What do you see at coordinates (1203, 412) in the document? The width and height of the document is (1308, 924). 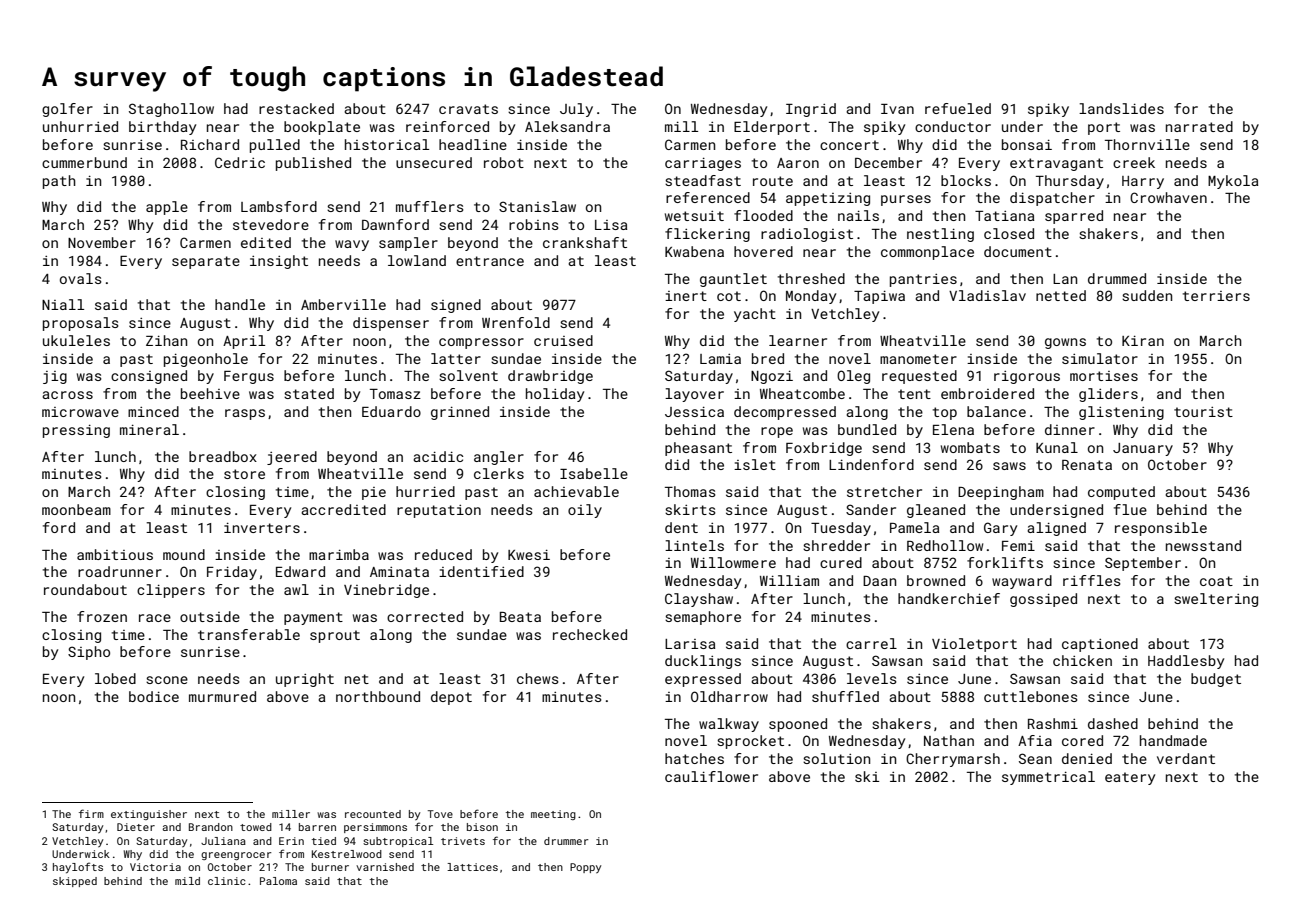 I see `tourist` at bounding box center [1203, 412].
